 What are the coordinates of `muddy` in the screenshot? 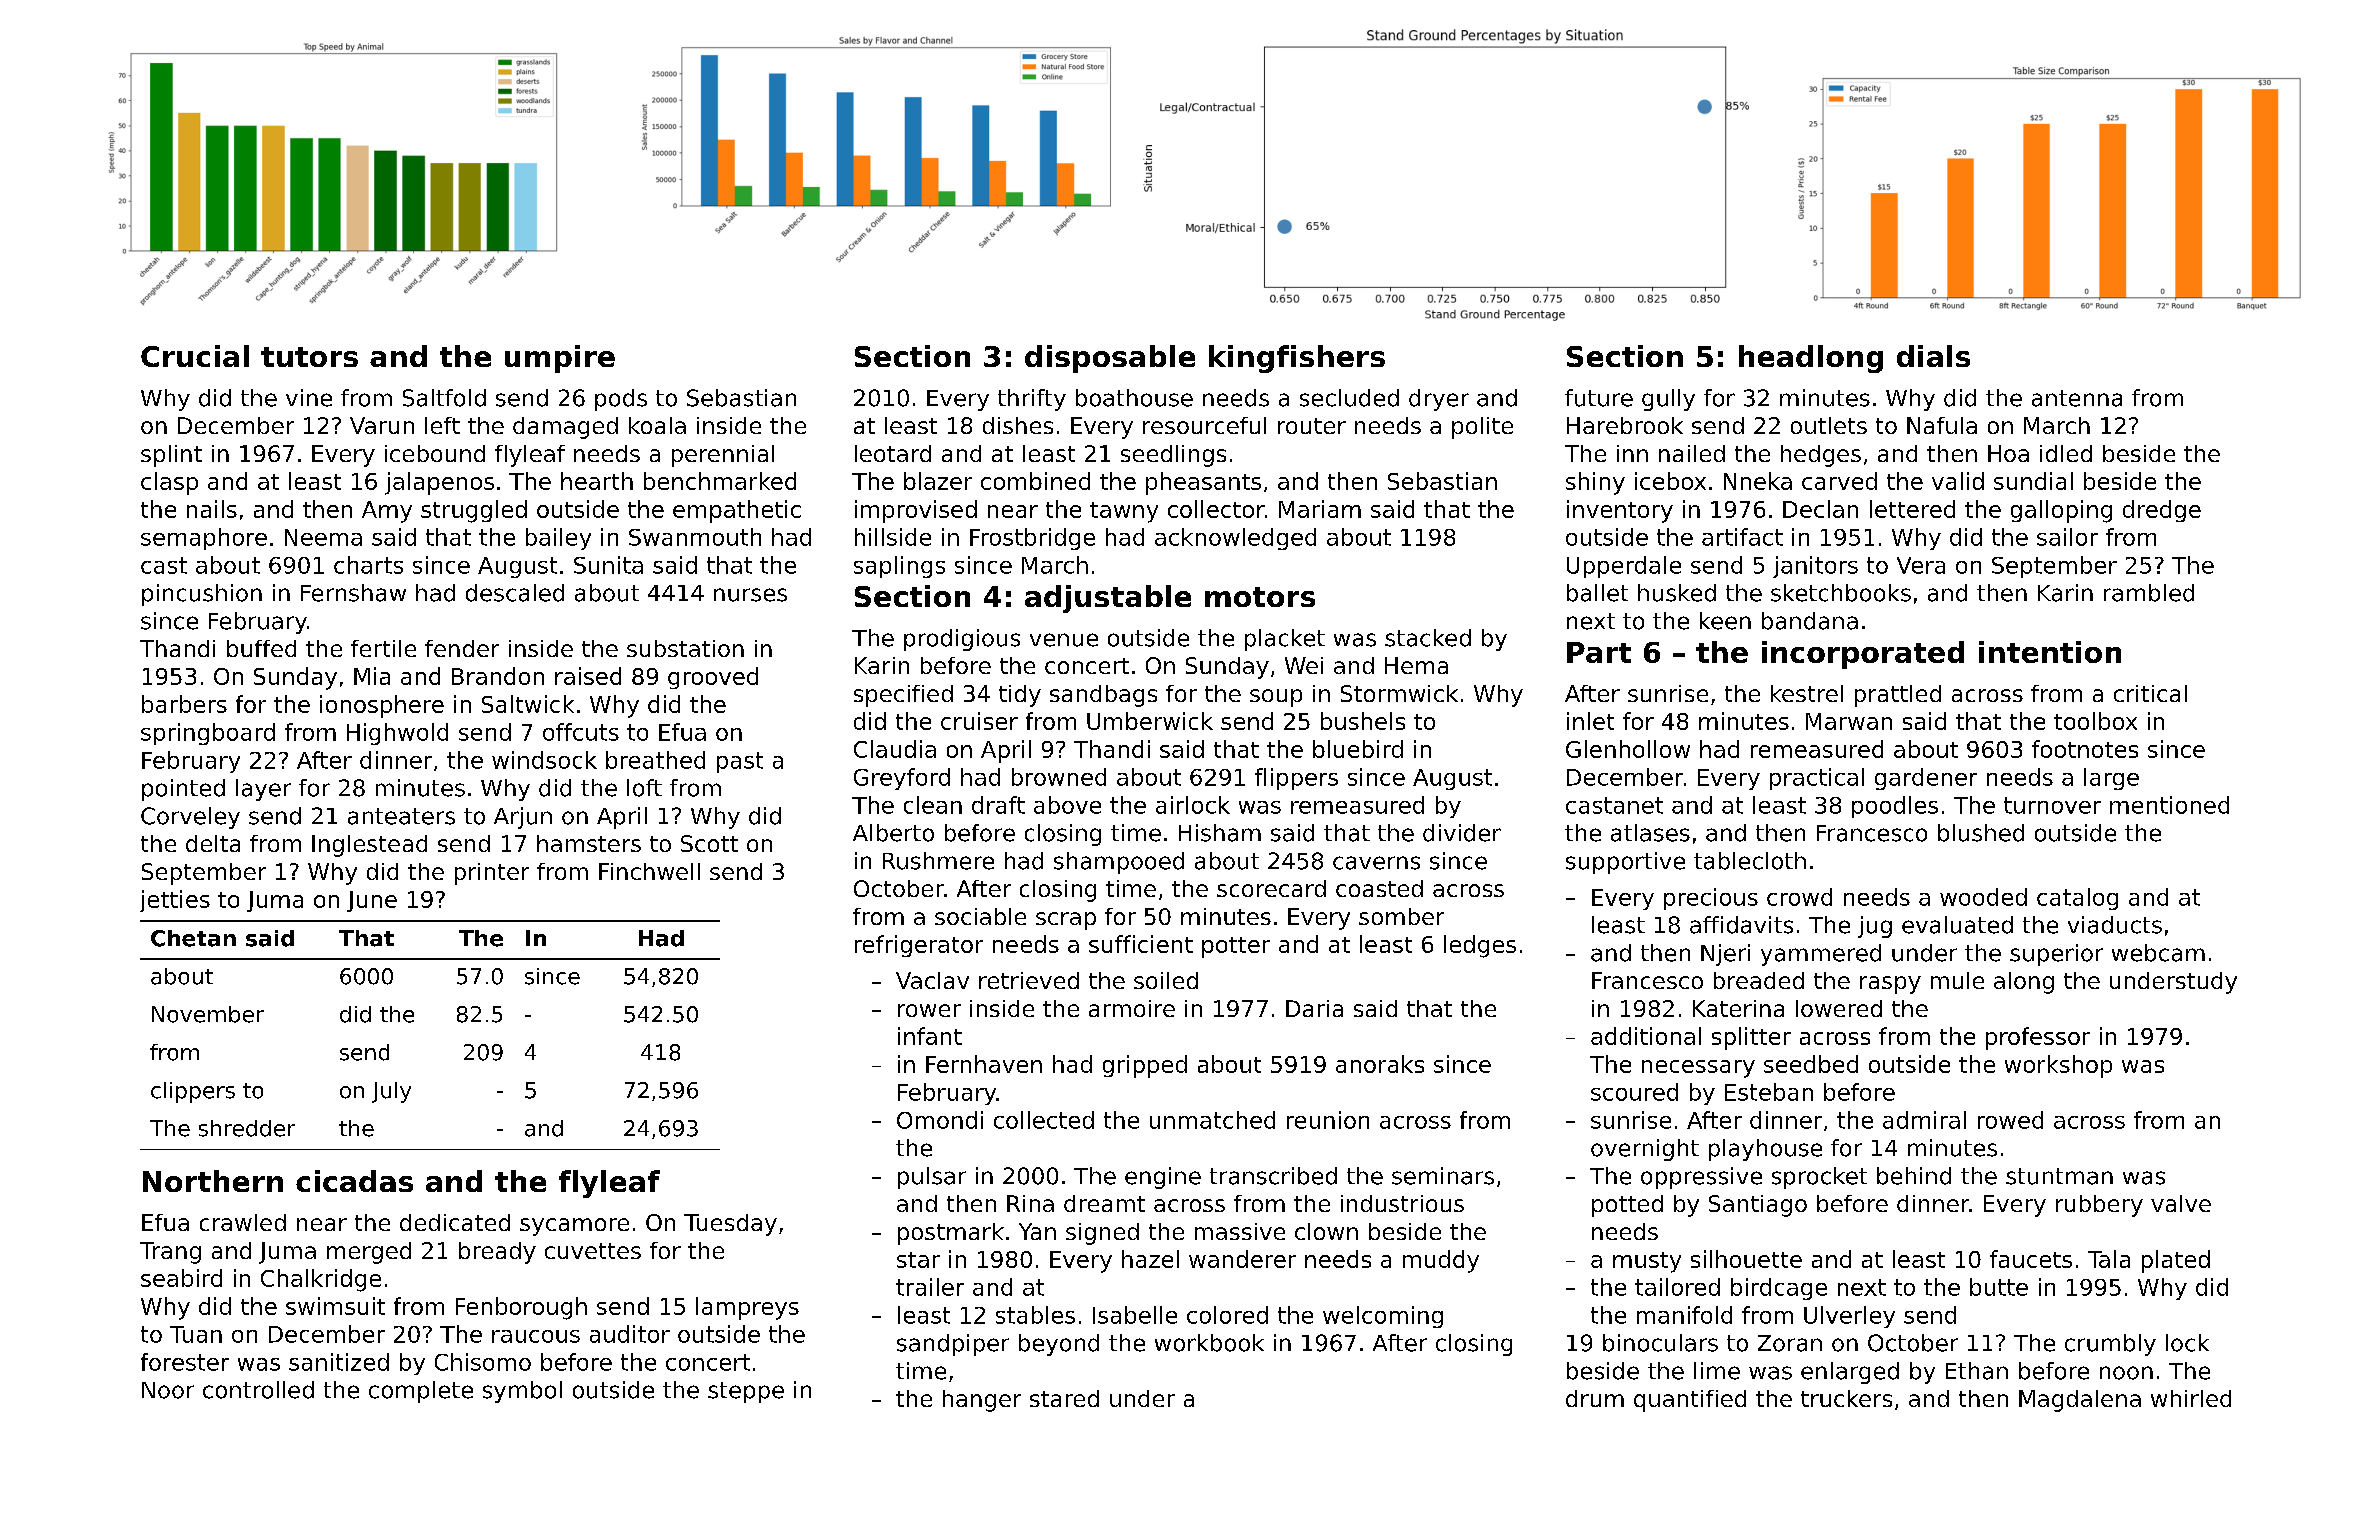 It's located at (1441, 1261).
